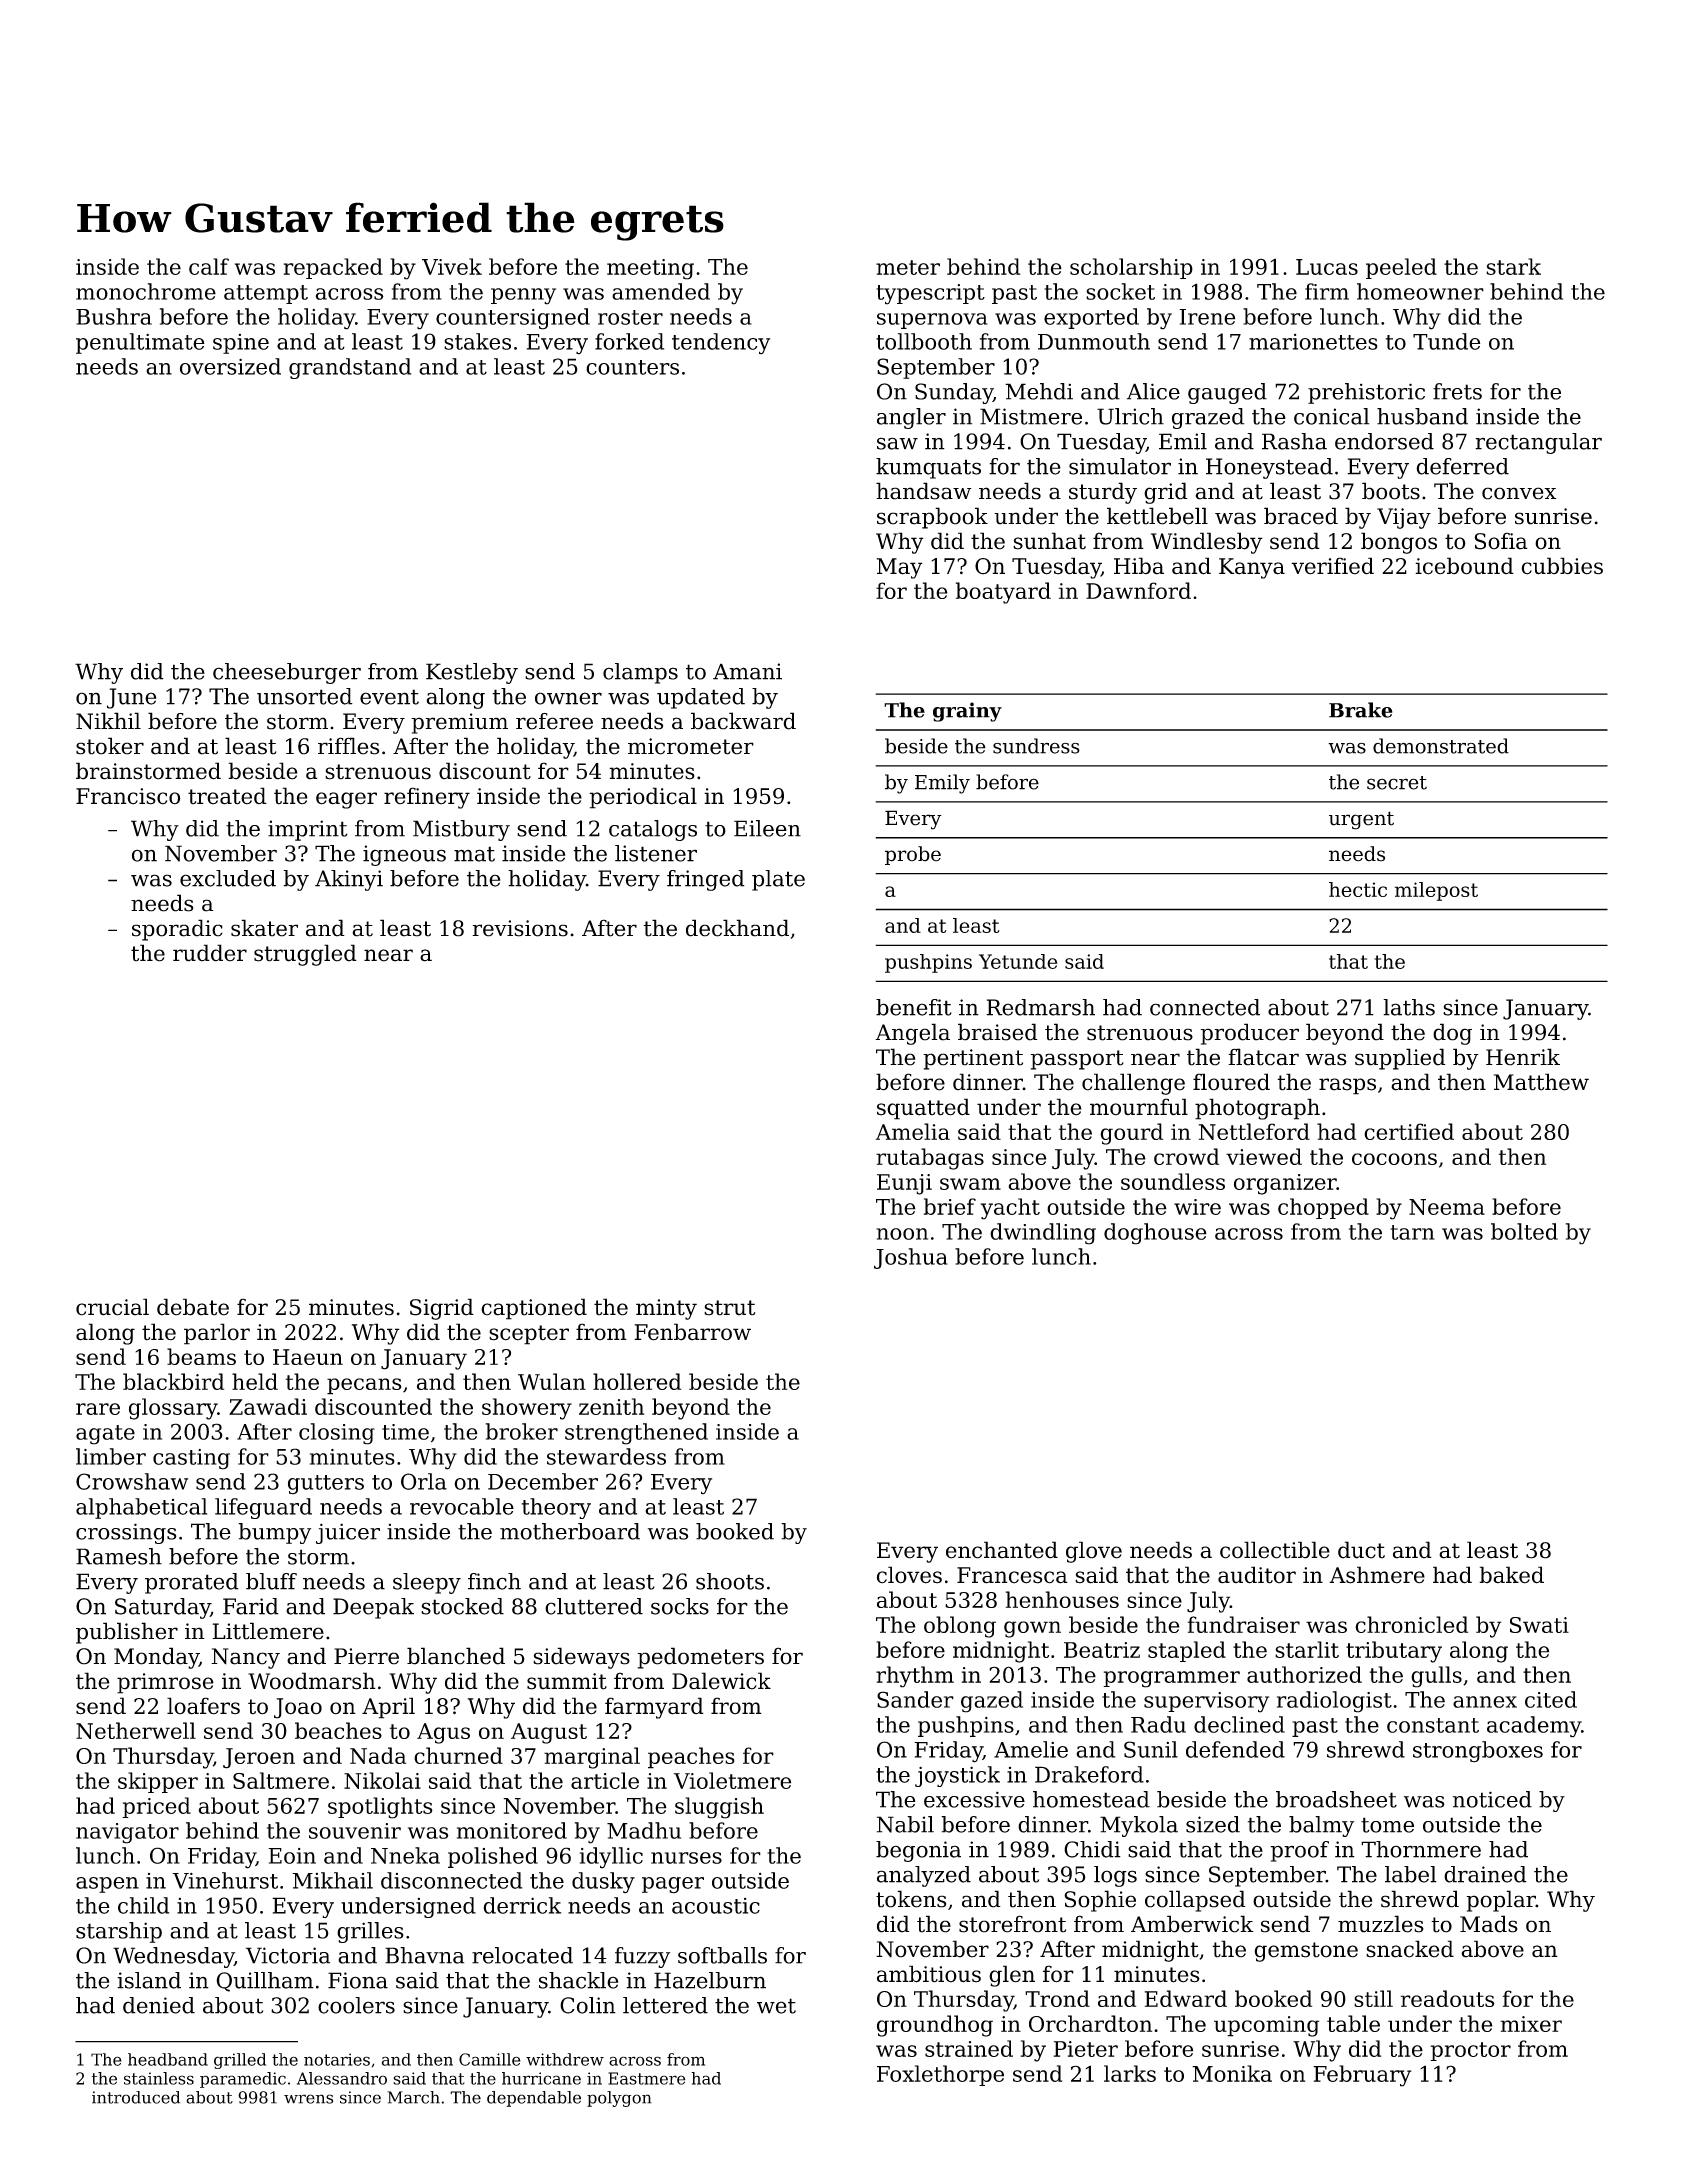 The image size is (1683, 2178). Describe the element at coordinates (730, 1581) in the screenshot. I see `shoots` at that location.
